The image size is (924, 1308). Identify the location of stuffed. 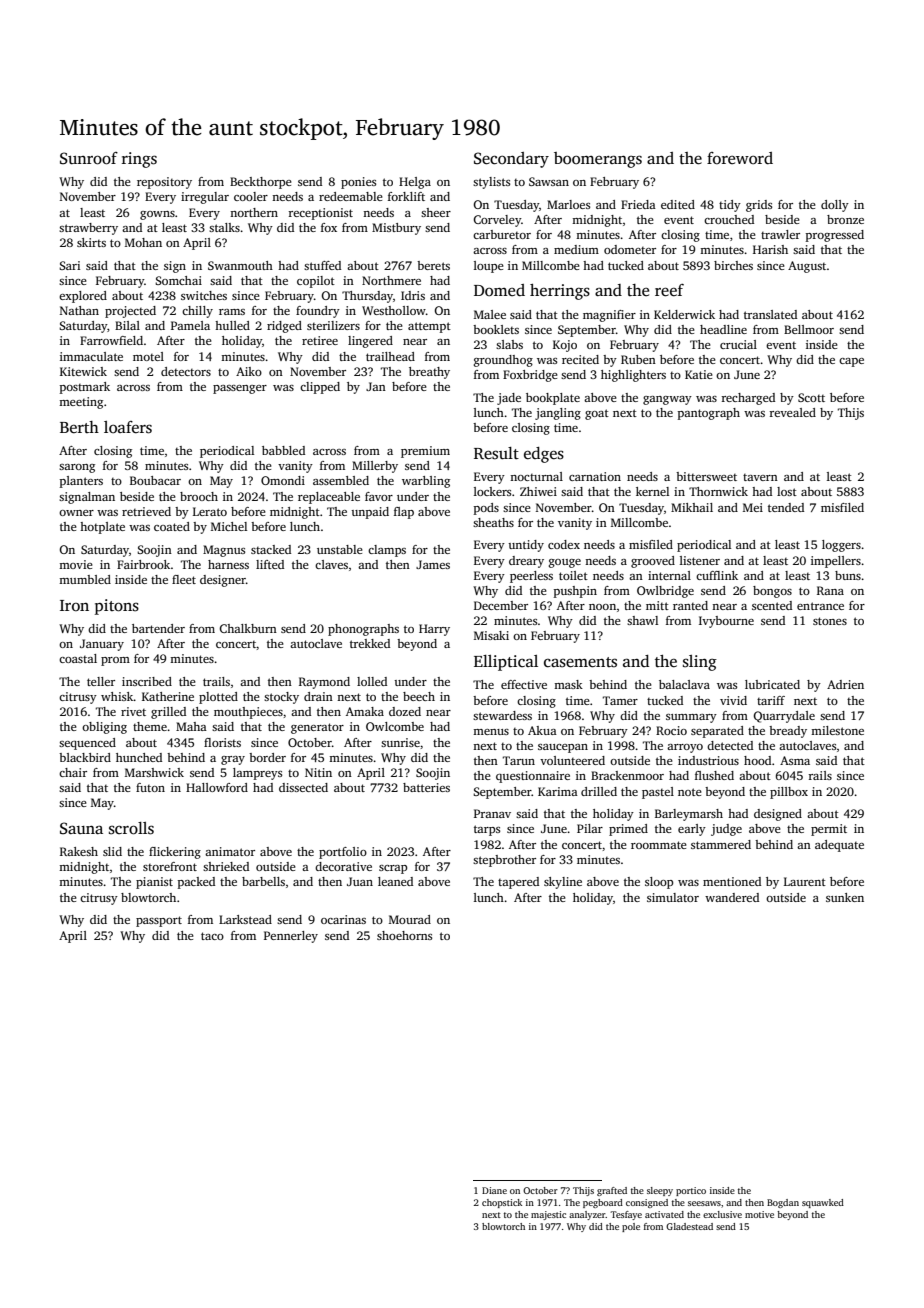
(322, 265).
